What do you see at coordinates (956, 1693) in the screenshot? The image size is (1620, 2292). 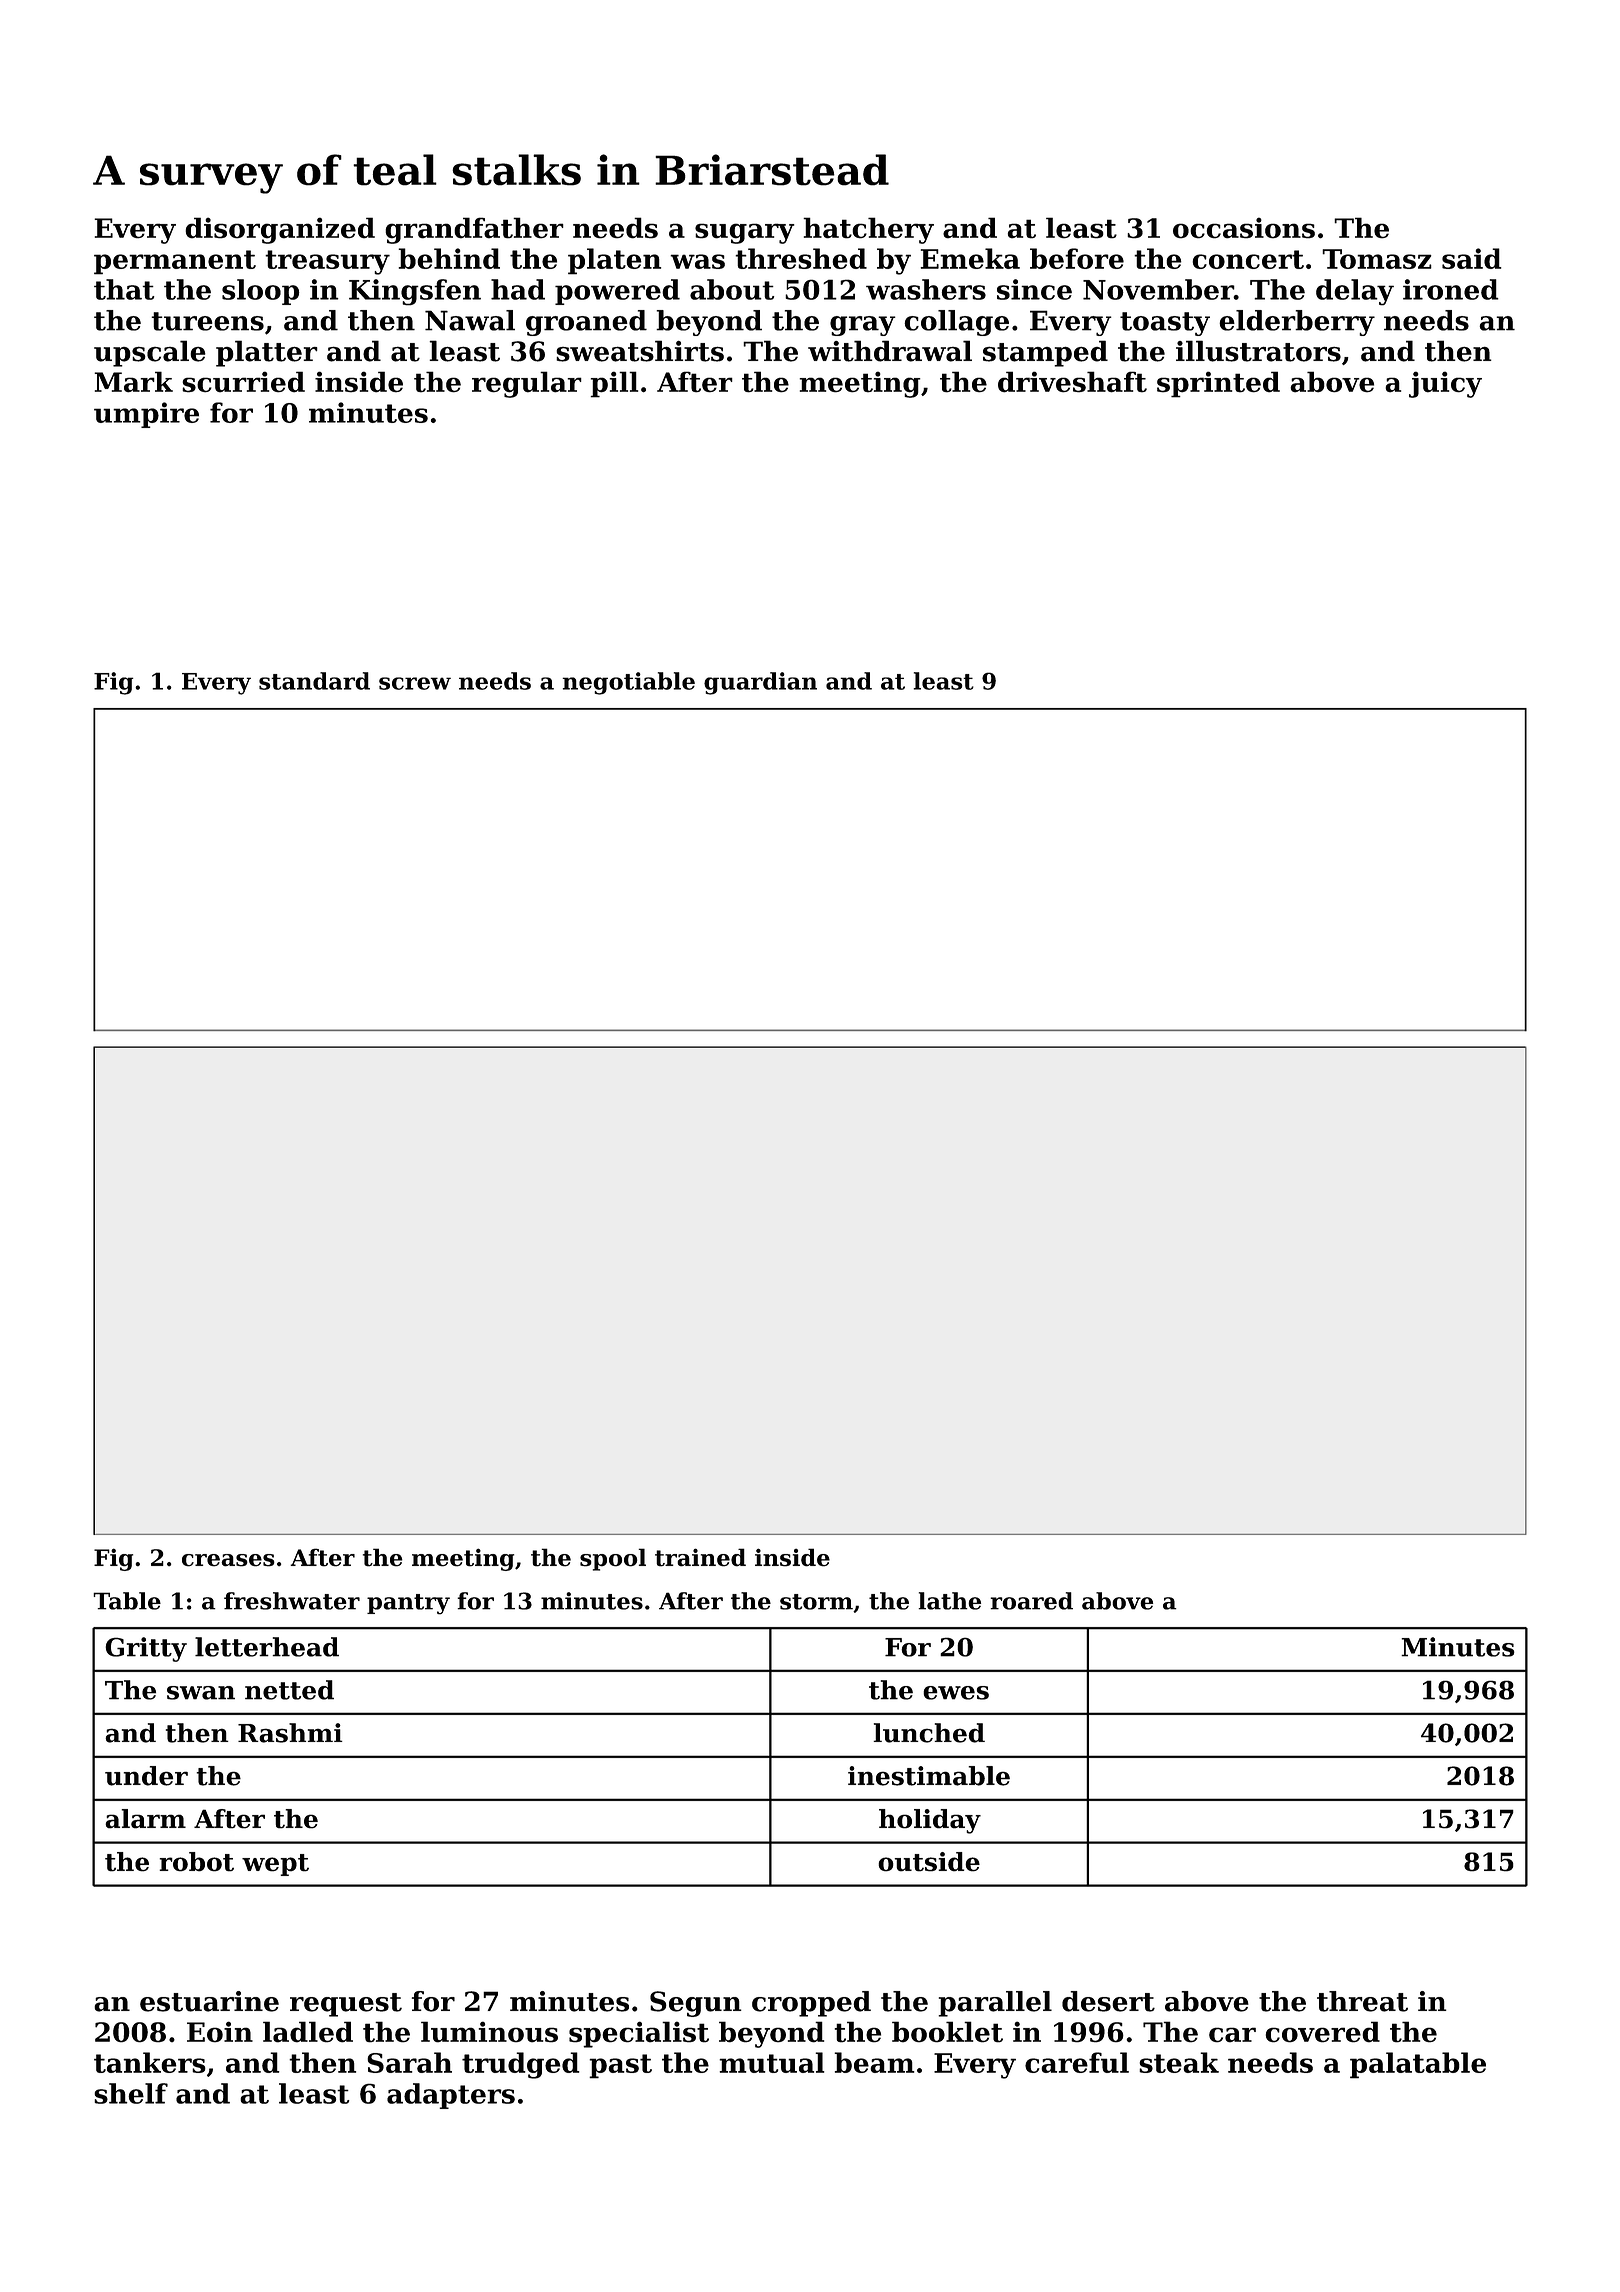 I see `ewes` at bounding box center [956, 1693].
